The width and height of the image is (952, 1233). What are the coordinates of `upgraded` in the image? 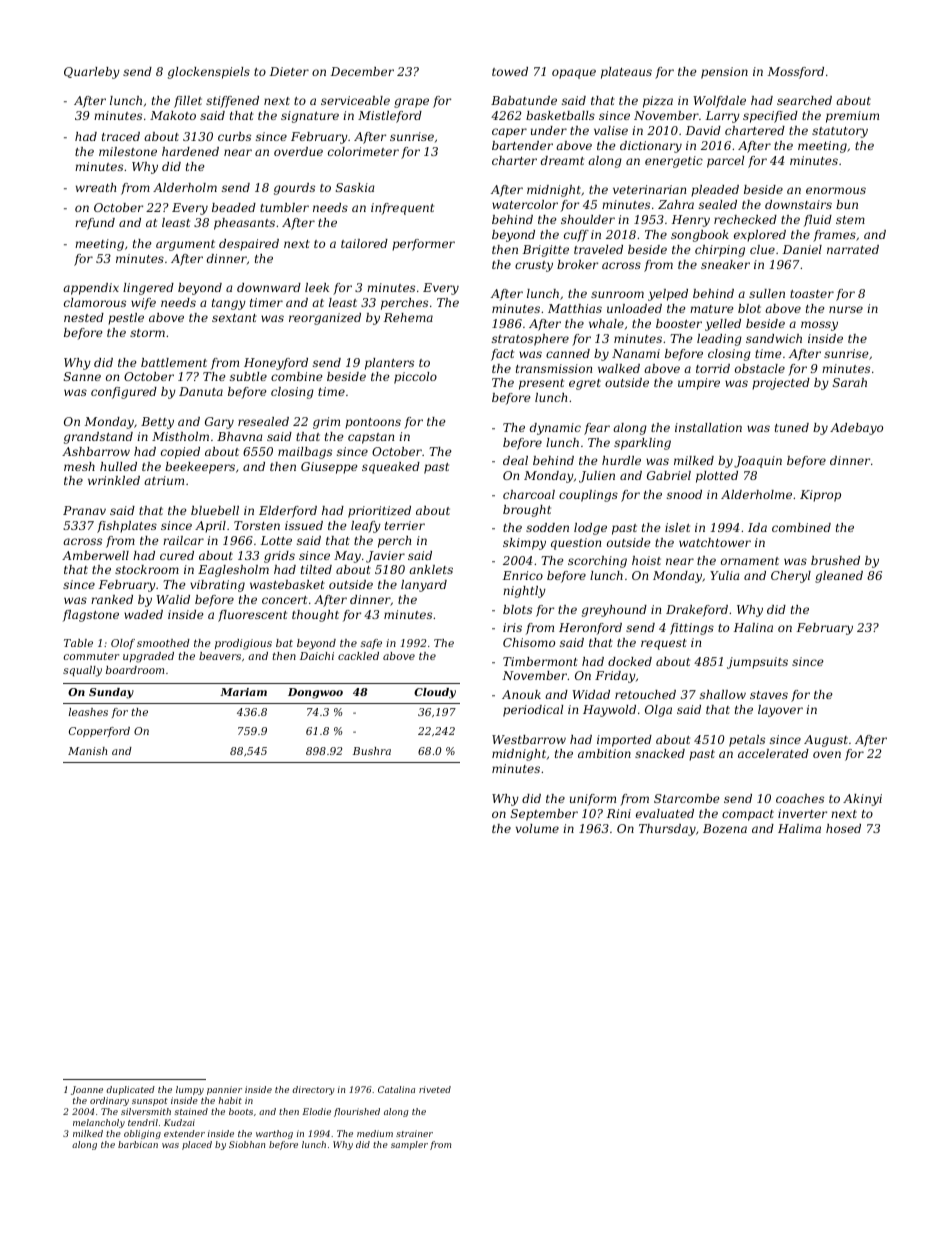 It's located at (148, 657).
